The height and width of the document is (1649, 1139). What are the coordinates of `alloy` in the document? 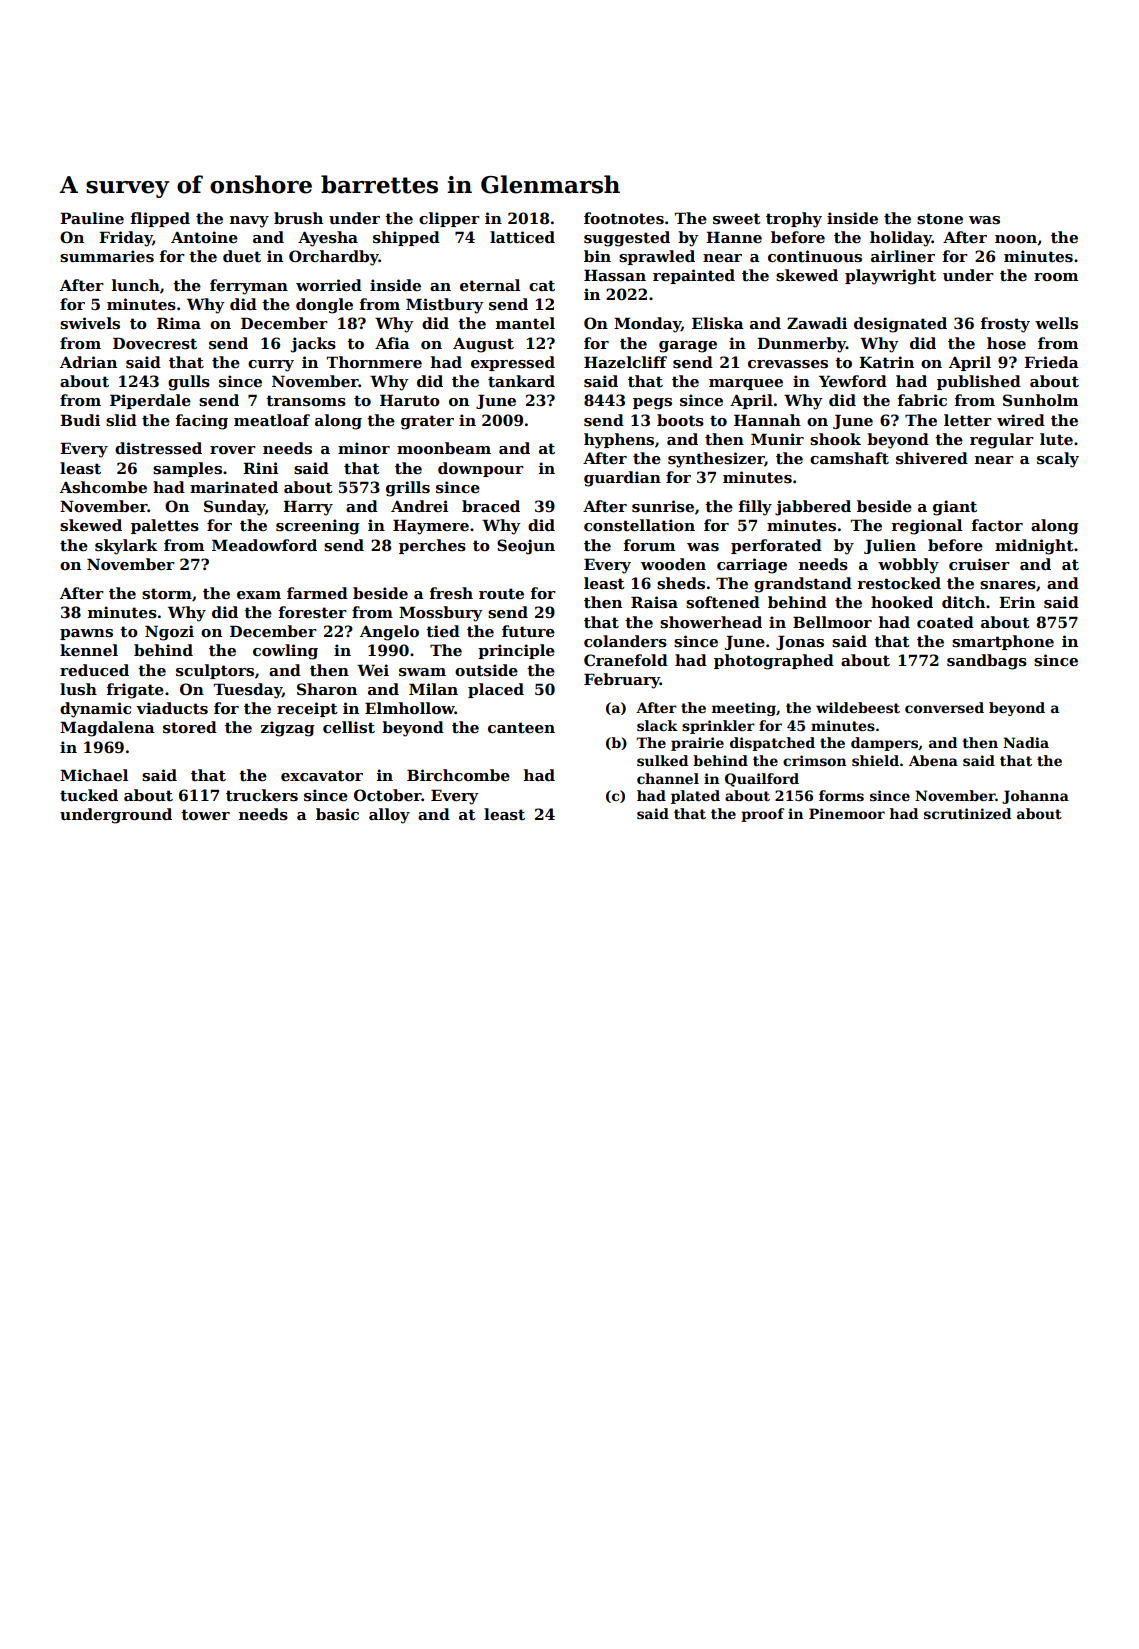 It's located at (389, 816).
